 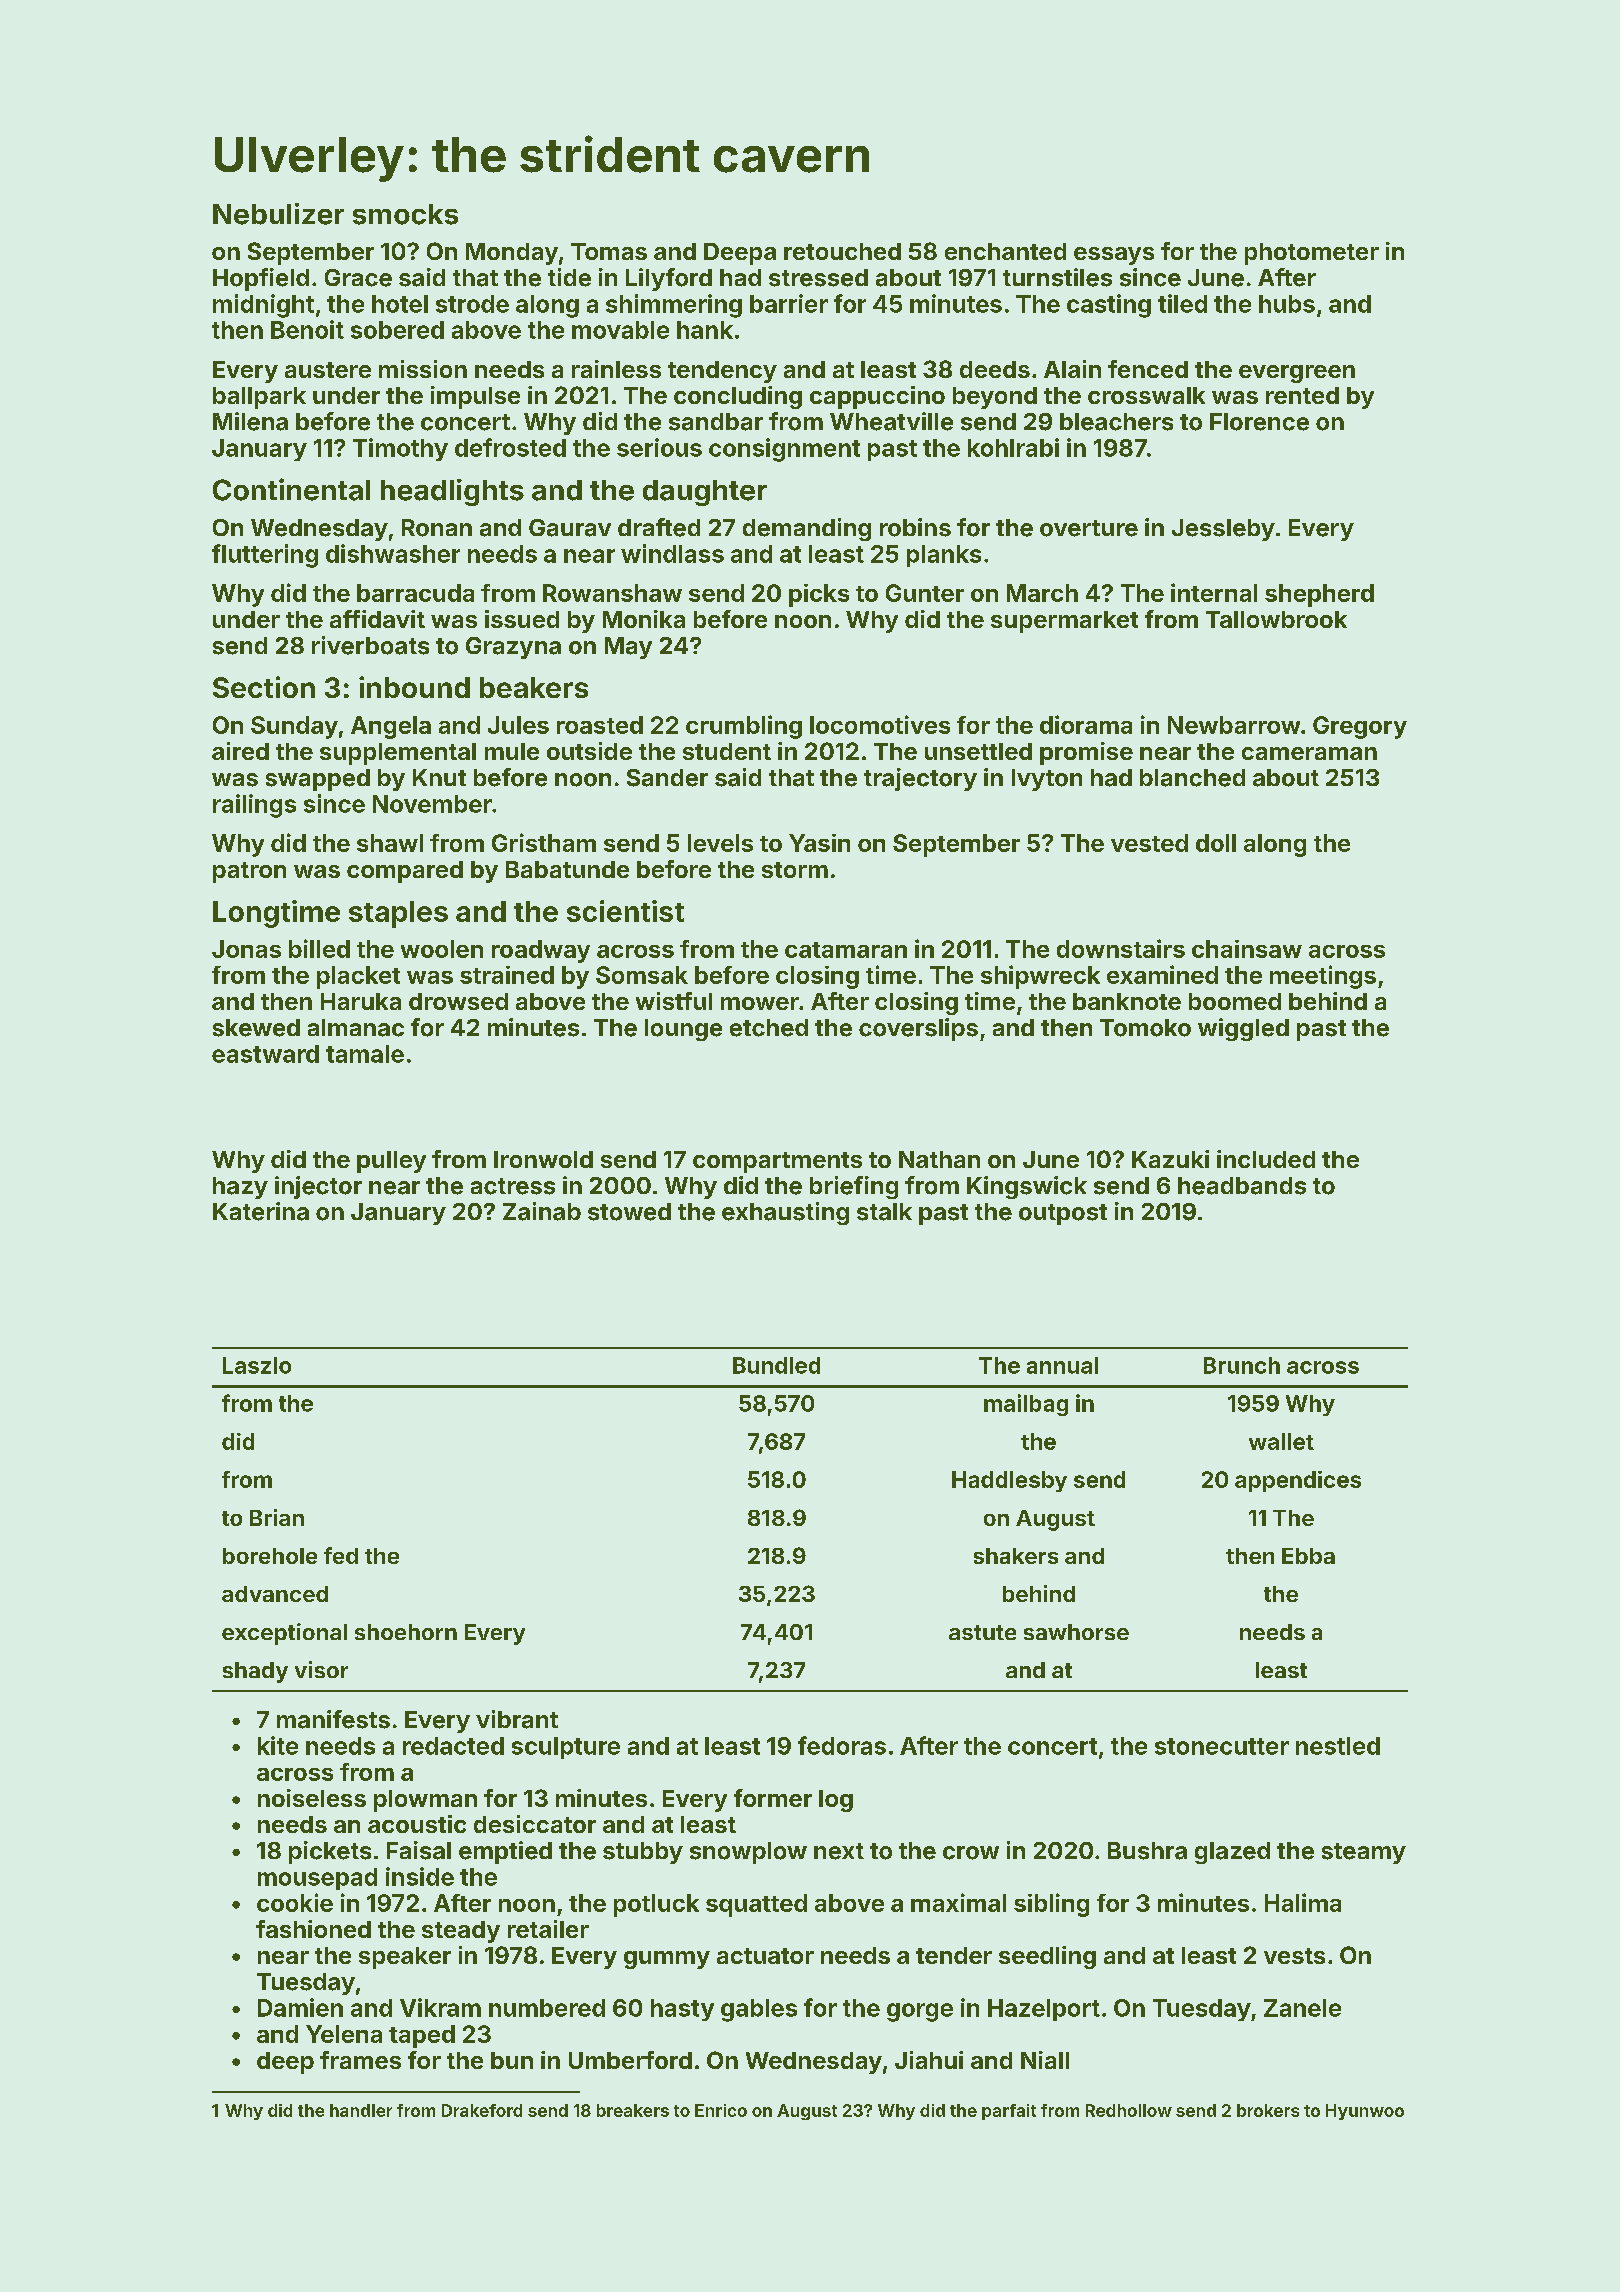 I want to click on sculpture, so click(x=566, y=1748).
